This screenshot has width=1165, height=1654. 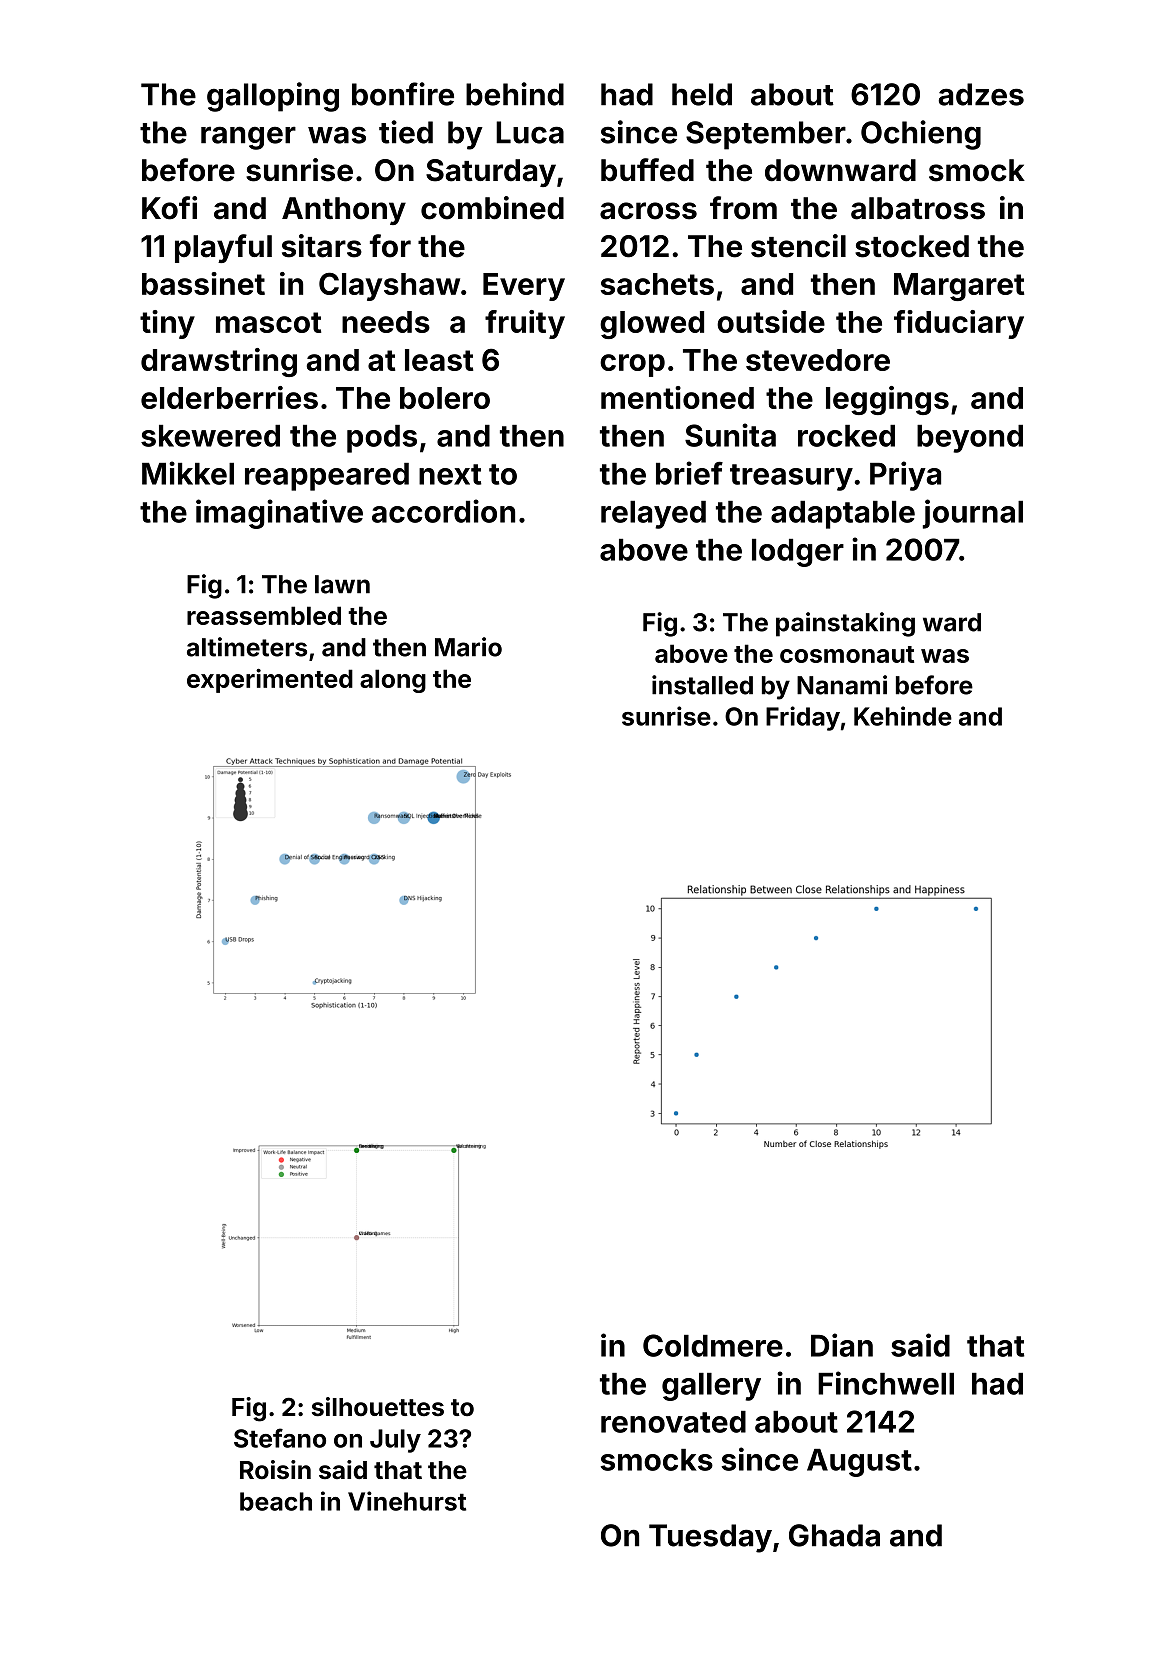 What do you see at coordinates (903, 716) in the screenshot?
I see `Kehinde` at bounding box center [903, 716].
